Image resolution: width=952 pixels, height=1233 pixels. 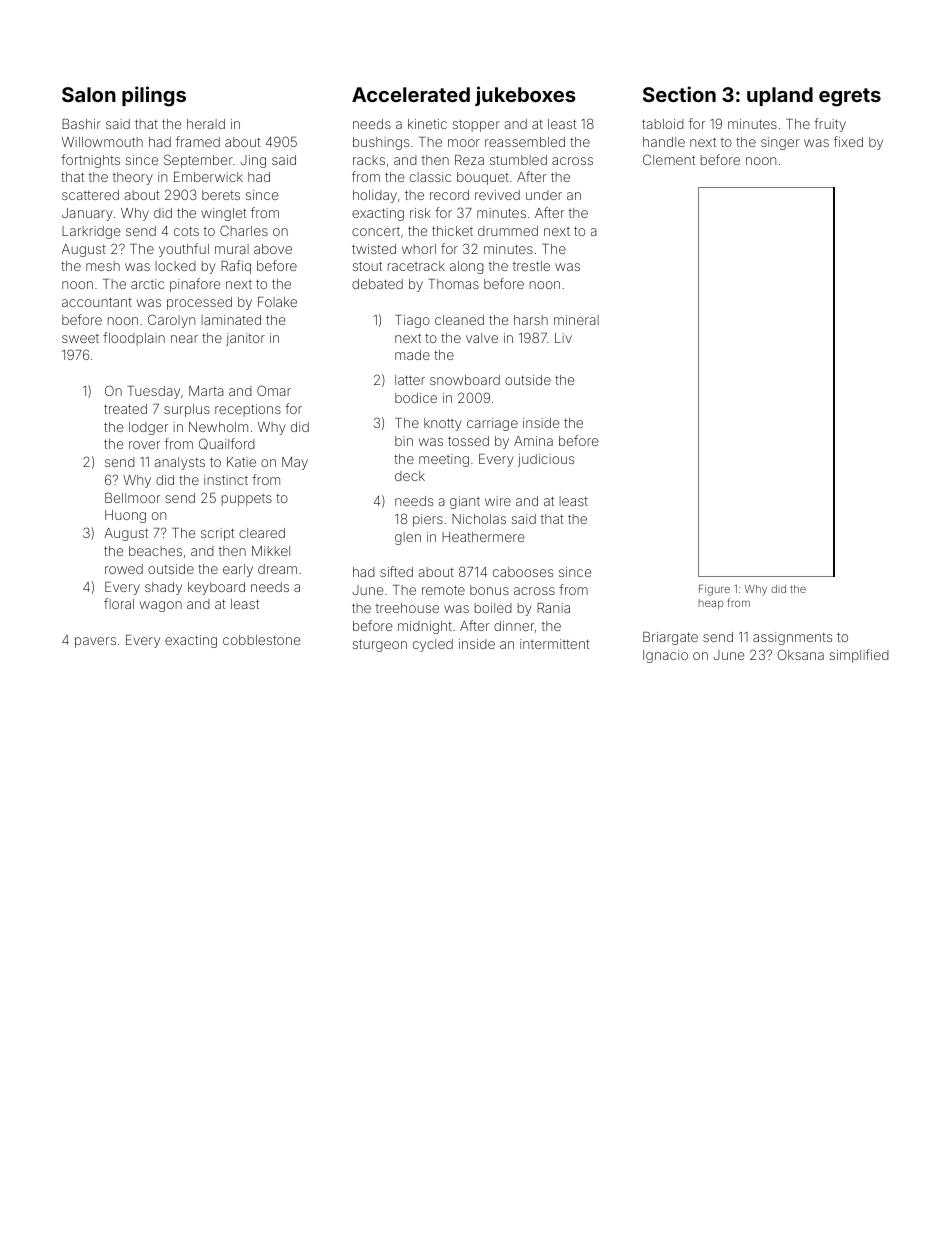 What do you see at coordinates (380, 645) in the screenshot?
I see `sturgeon` at bounding box center [380, 645].
